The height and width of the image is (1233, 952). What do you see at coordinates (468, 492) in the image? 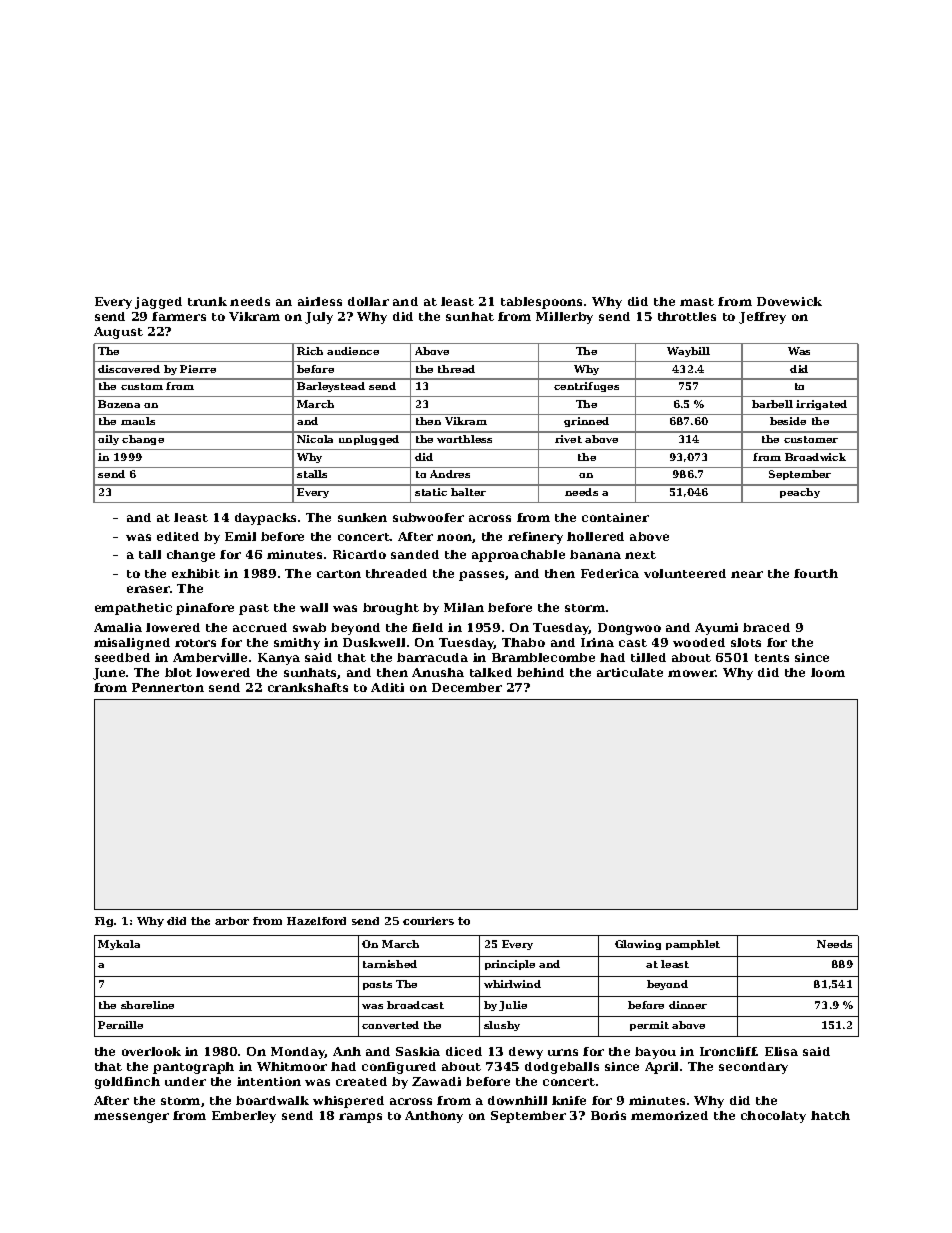
I see `halter` at bounding box center [468, 492].
